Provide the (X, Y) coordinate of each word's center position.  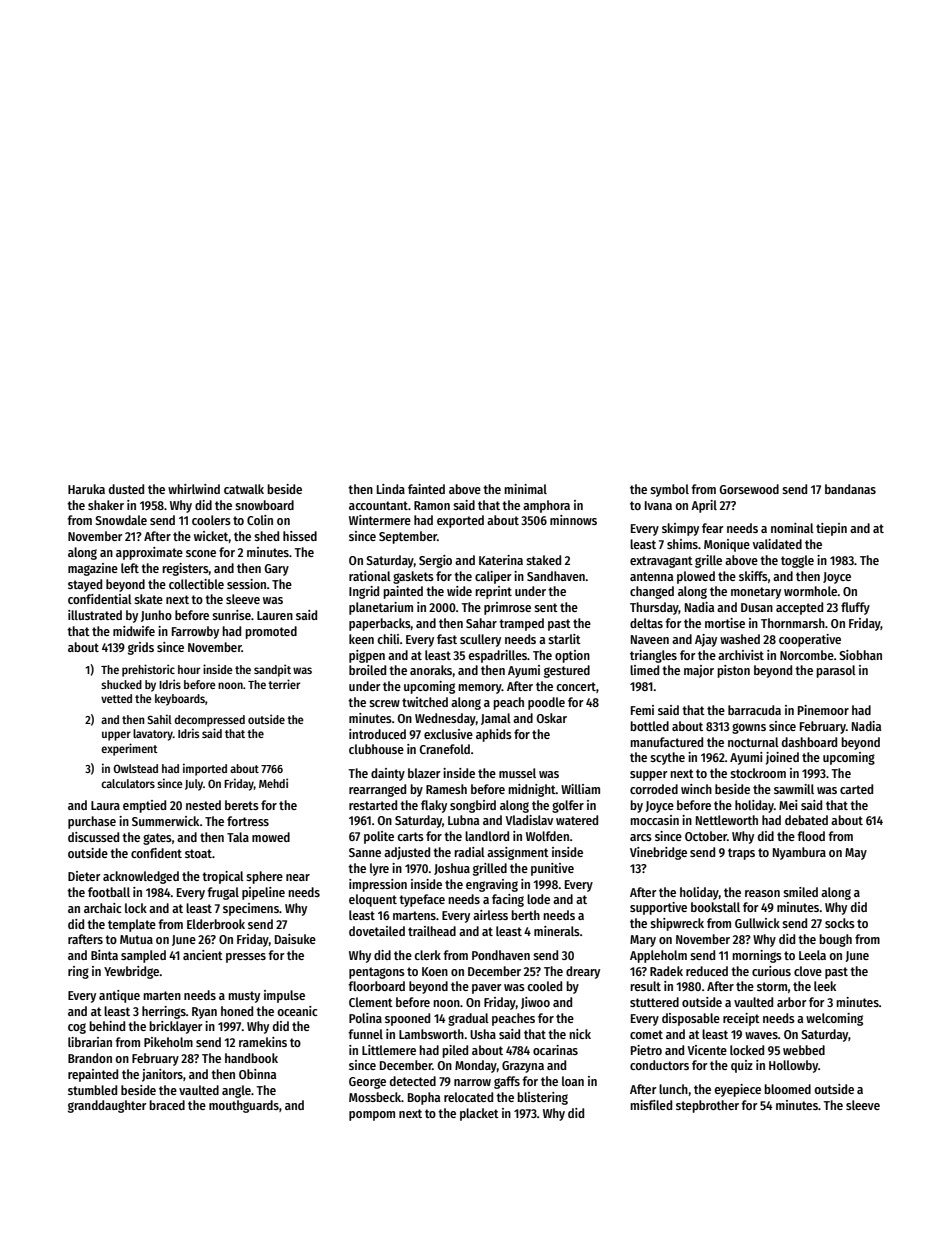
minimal (525, 489)
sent (546, 607)
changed (652, 592)
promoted (271, 632)
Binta (104, 955)
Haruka (86, 489)
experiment (129, 749)
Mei (788, 805)
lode (538, 899)
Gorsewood (749, 489)
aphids (494, 735)
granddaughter (107, 1106)
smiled (800, 892)
